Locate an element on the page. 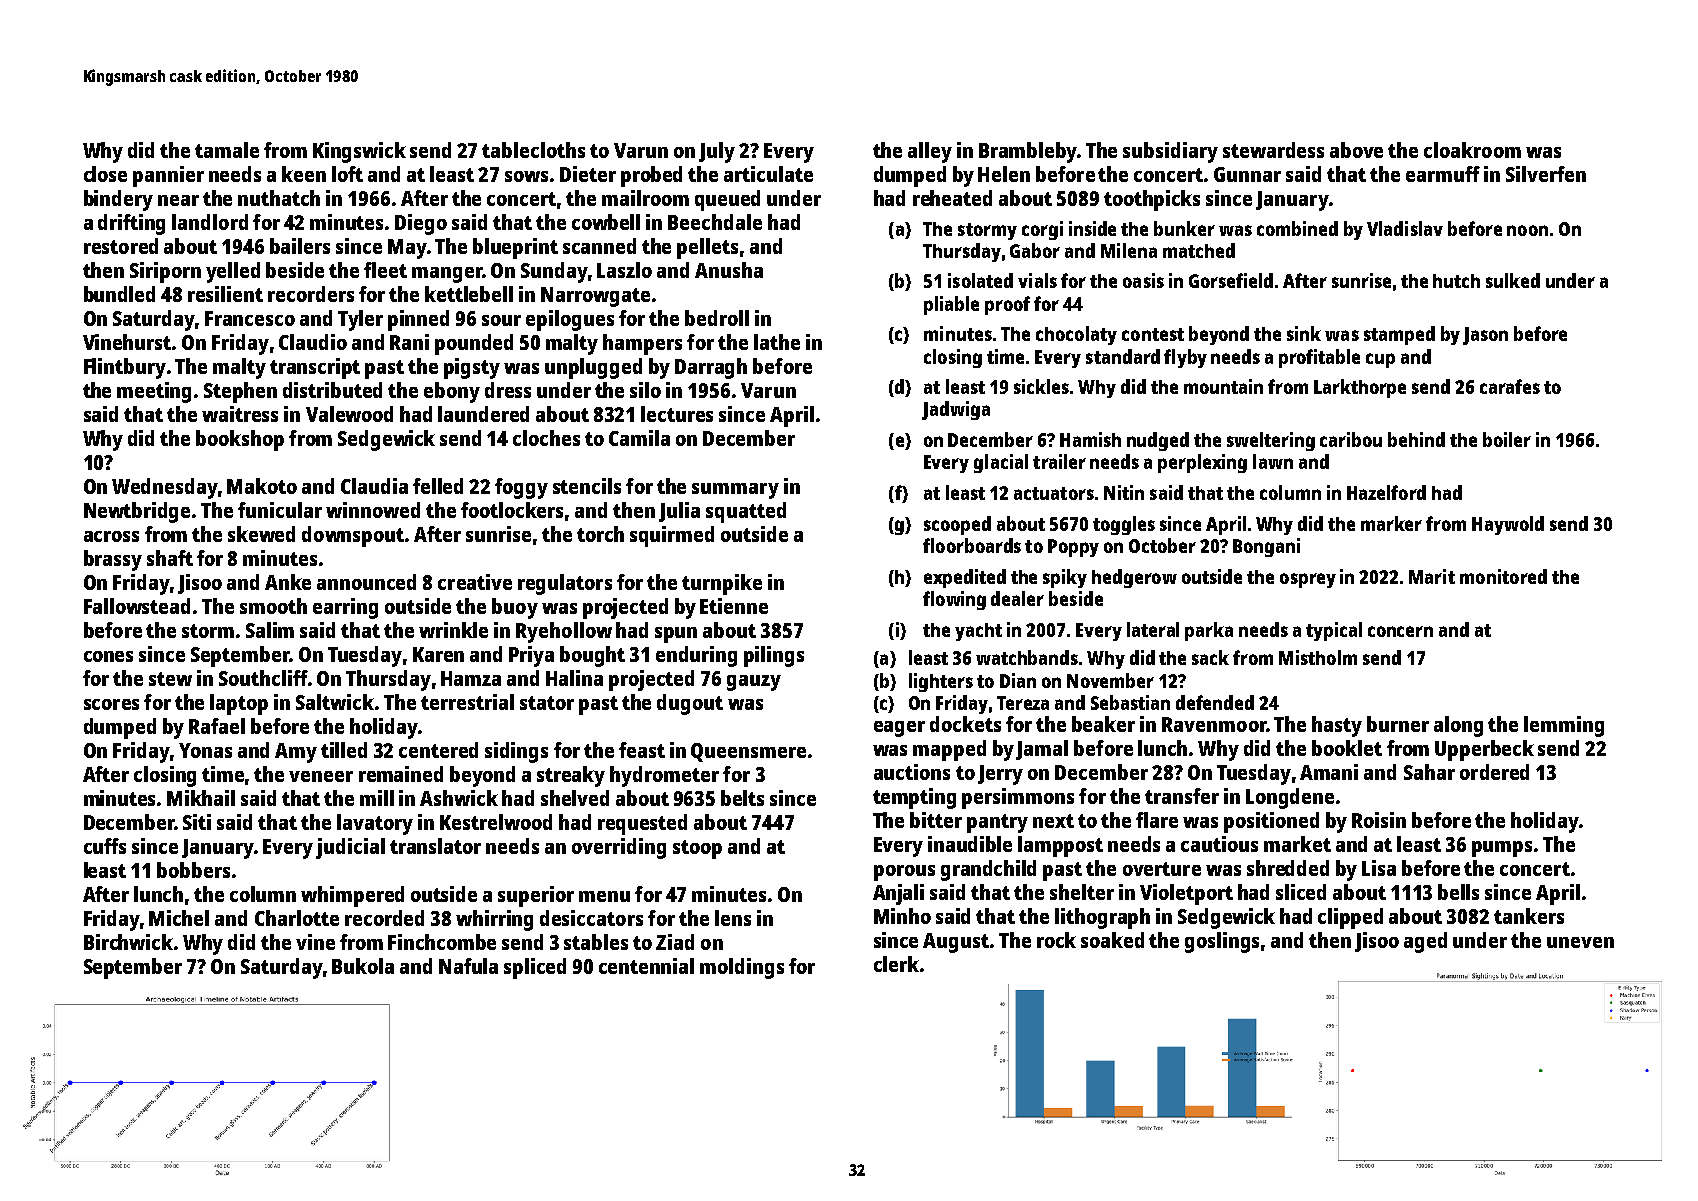 The width and height of the document is (1698, 1201). Birchwick is located at coordinates (128, 942).
